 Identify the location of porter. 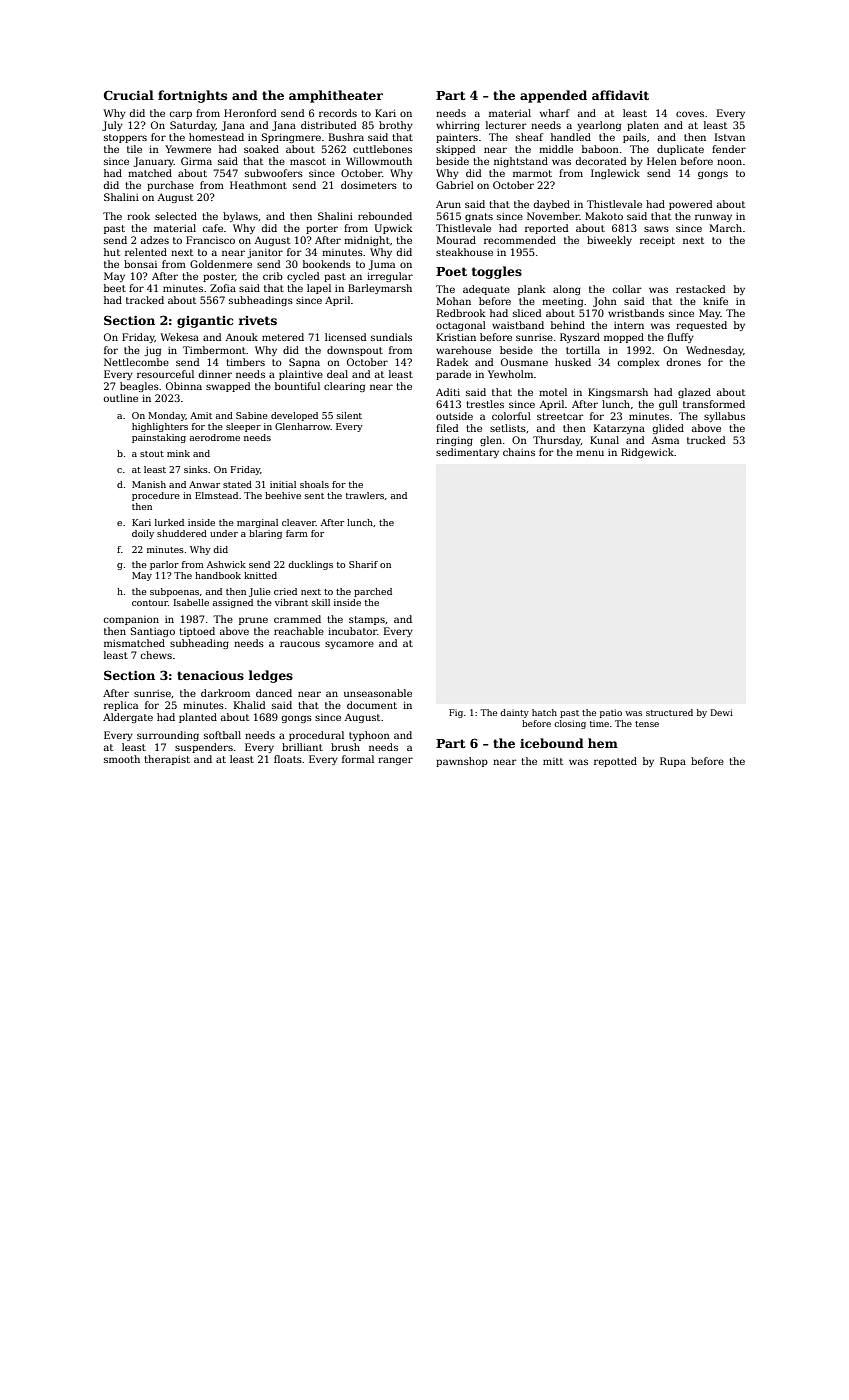
(322, 229).
